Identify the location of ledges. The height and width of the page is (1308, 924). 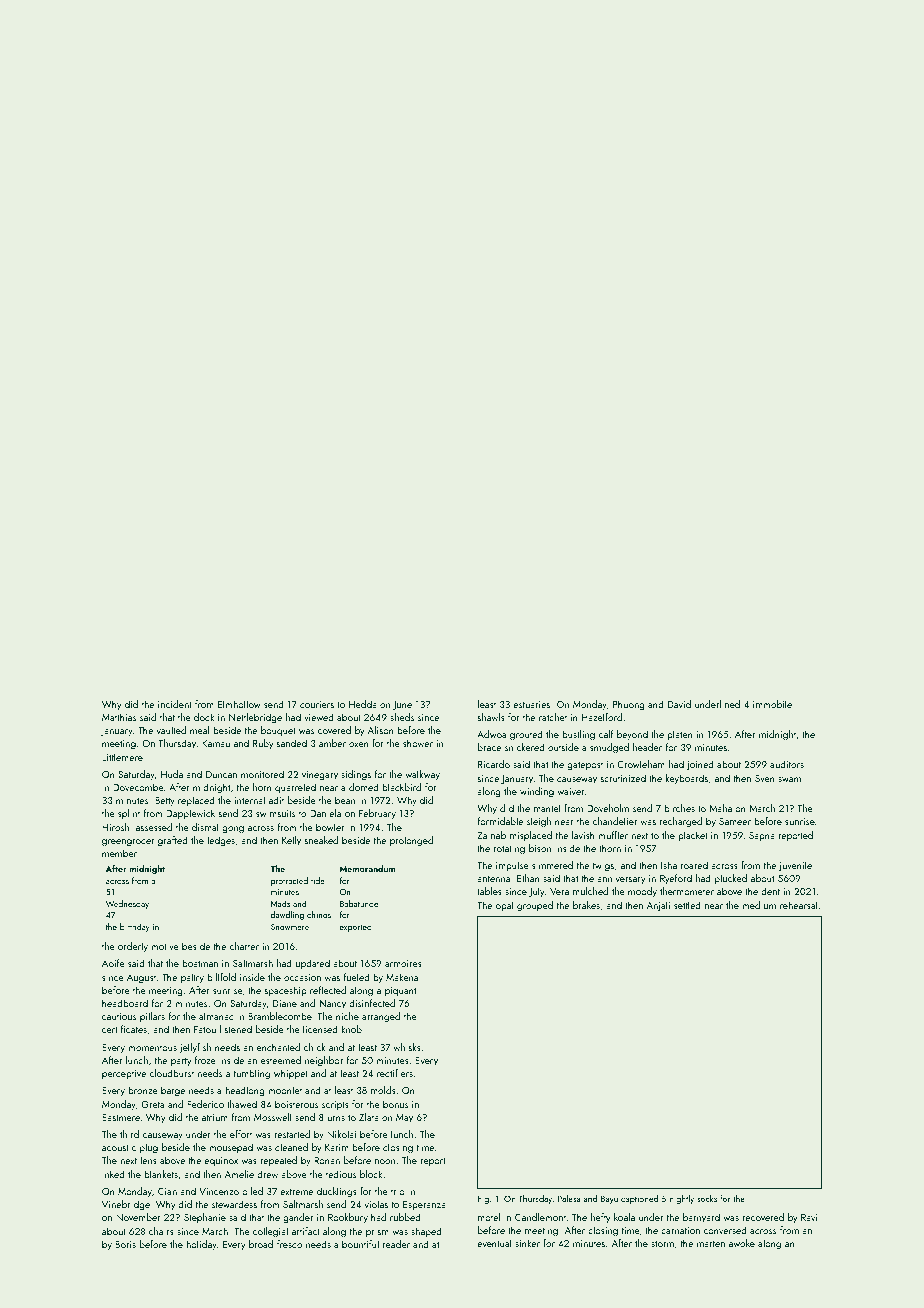
(221, 841).
